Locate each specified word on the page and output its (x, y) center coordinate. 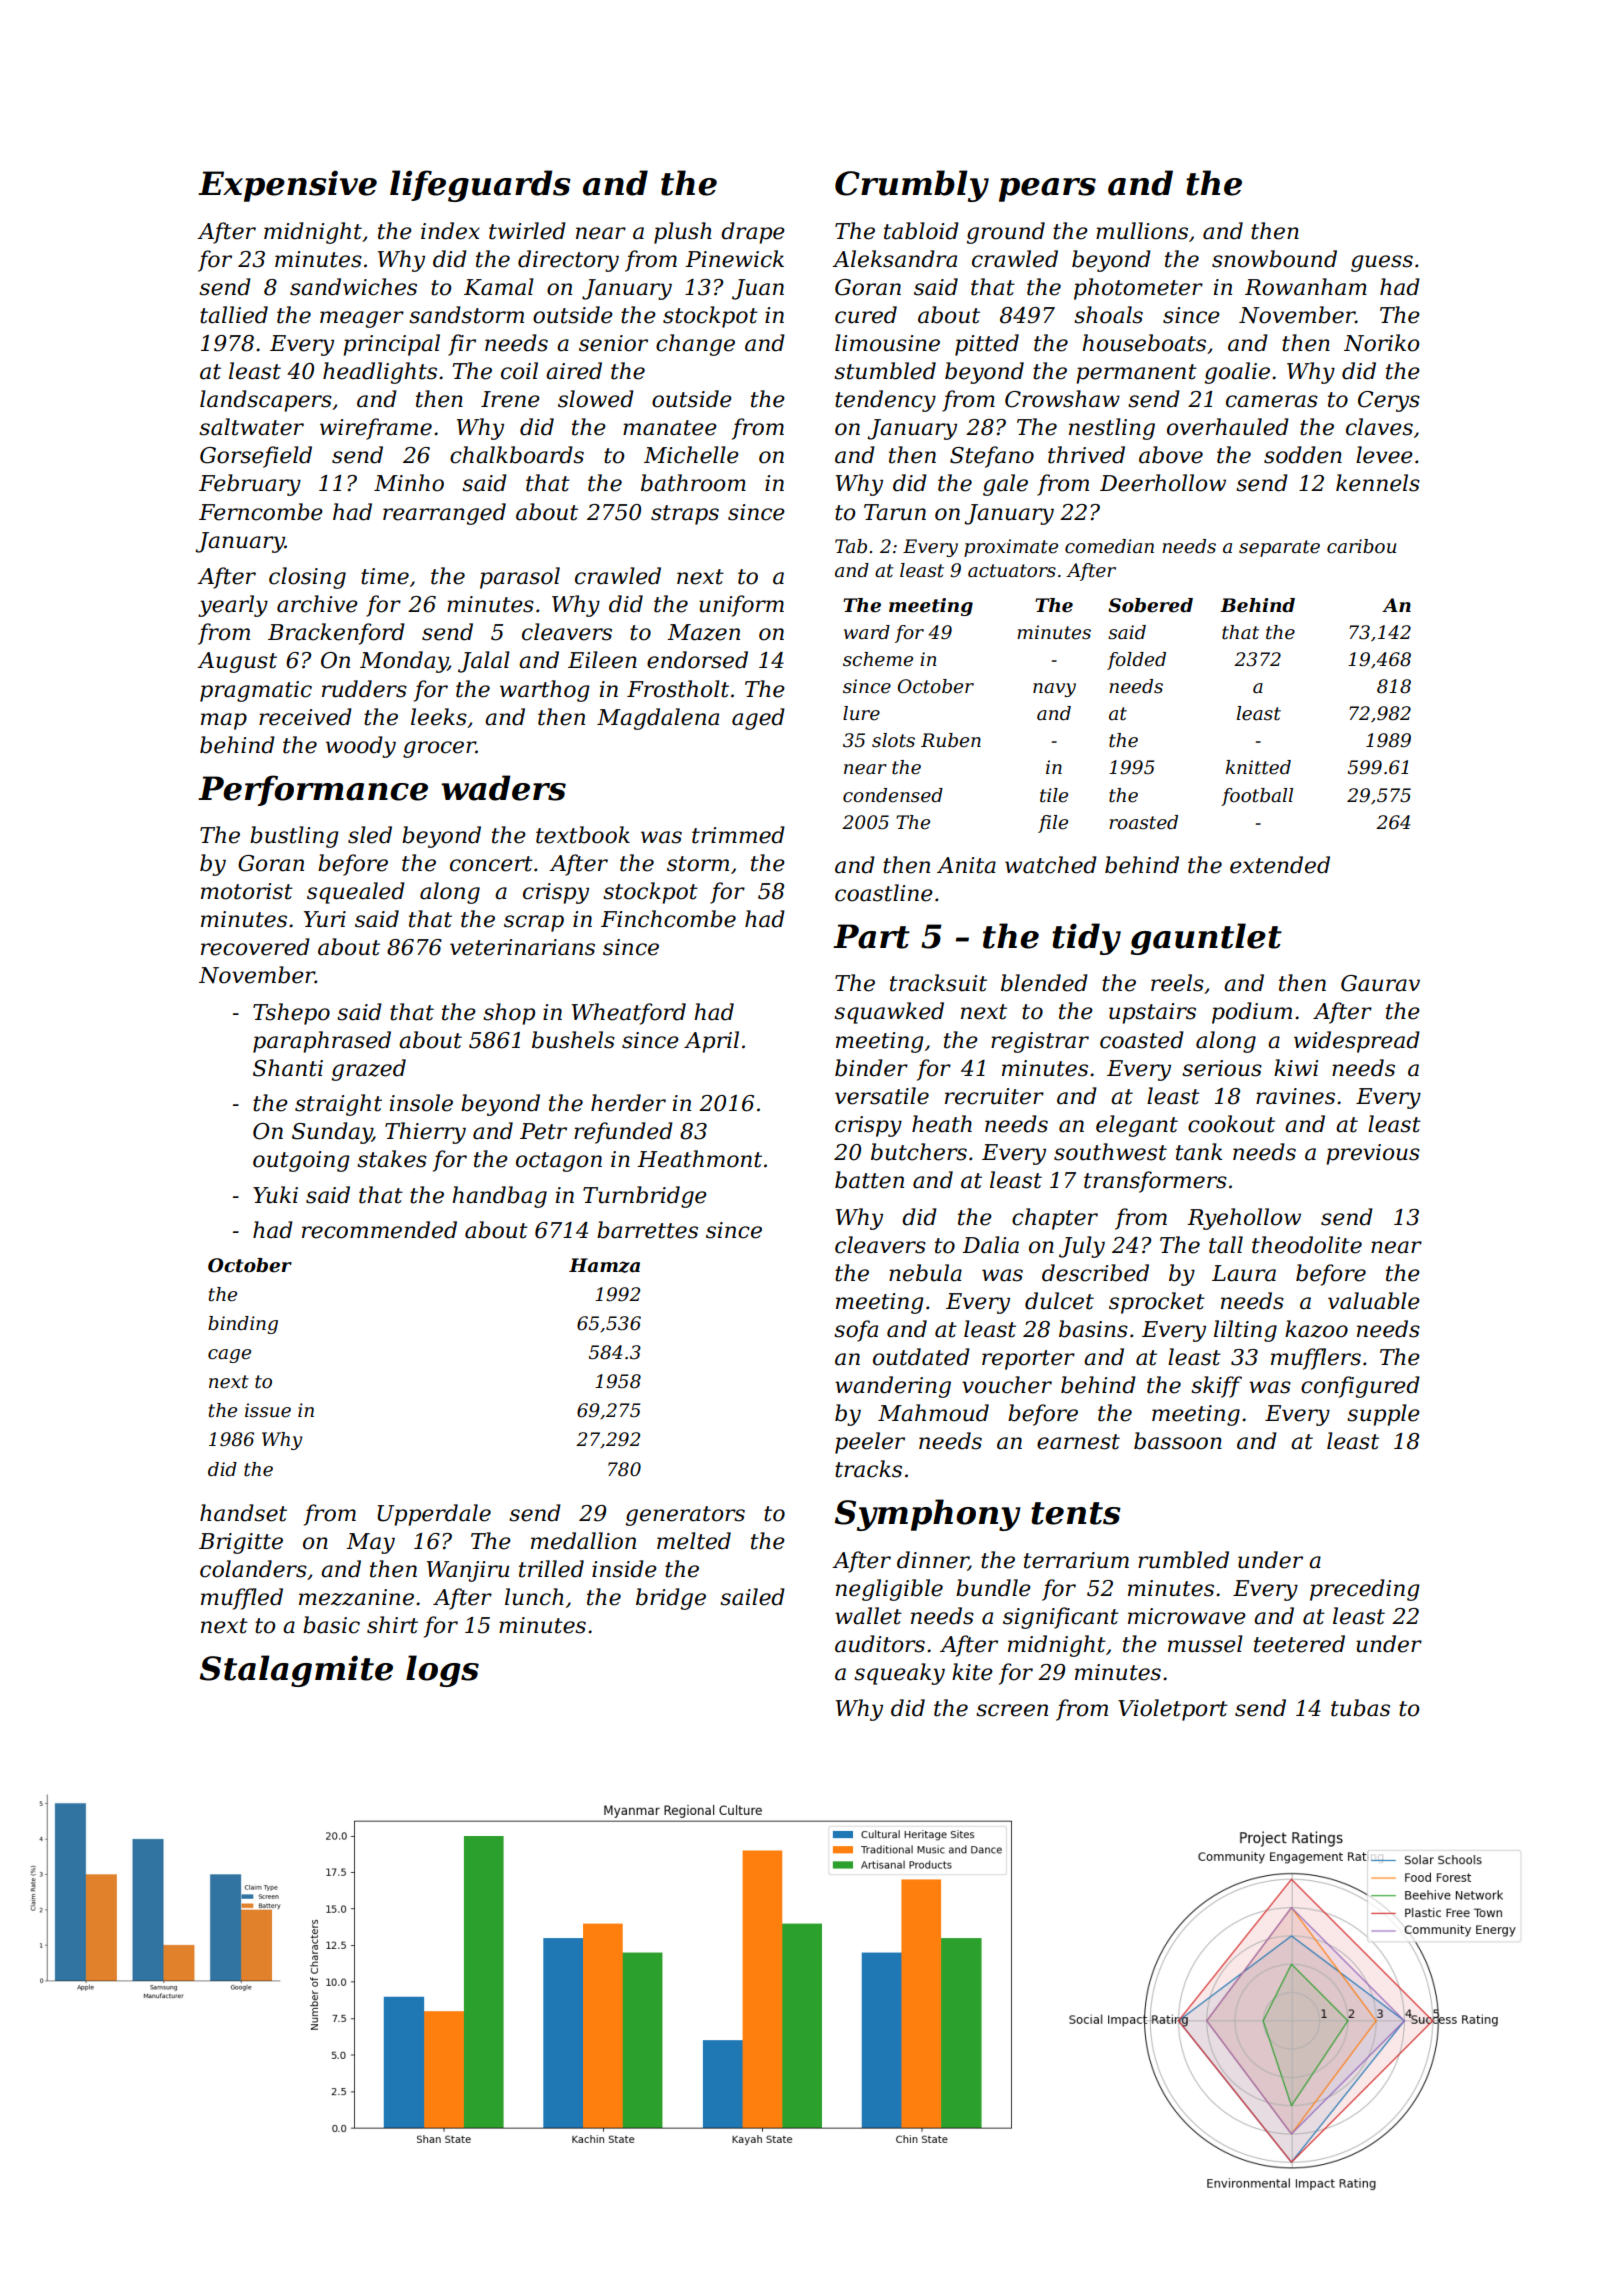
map (224, 721)
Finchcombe (668, 919)
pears (1047, 190)
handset (243, 1513)
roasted (1143, 822)
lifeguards (480, 186)
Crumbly (912, 186)
